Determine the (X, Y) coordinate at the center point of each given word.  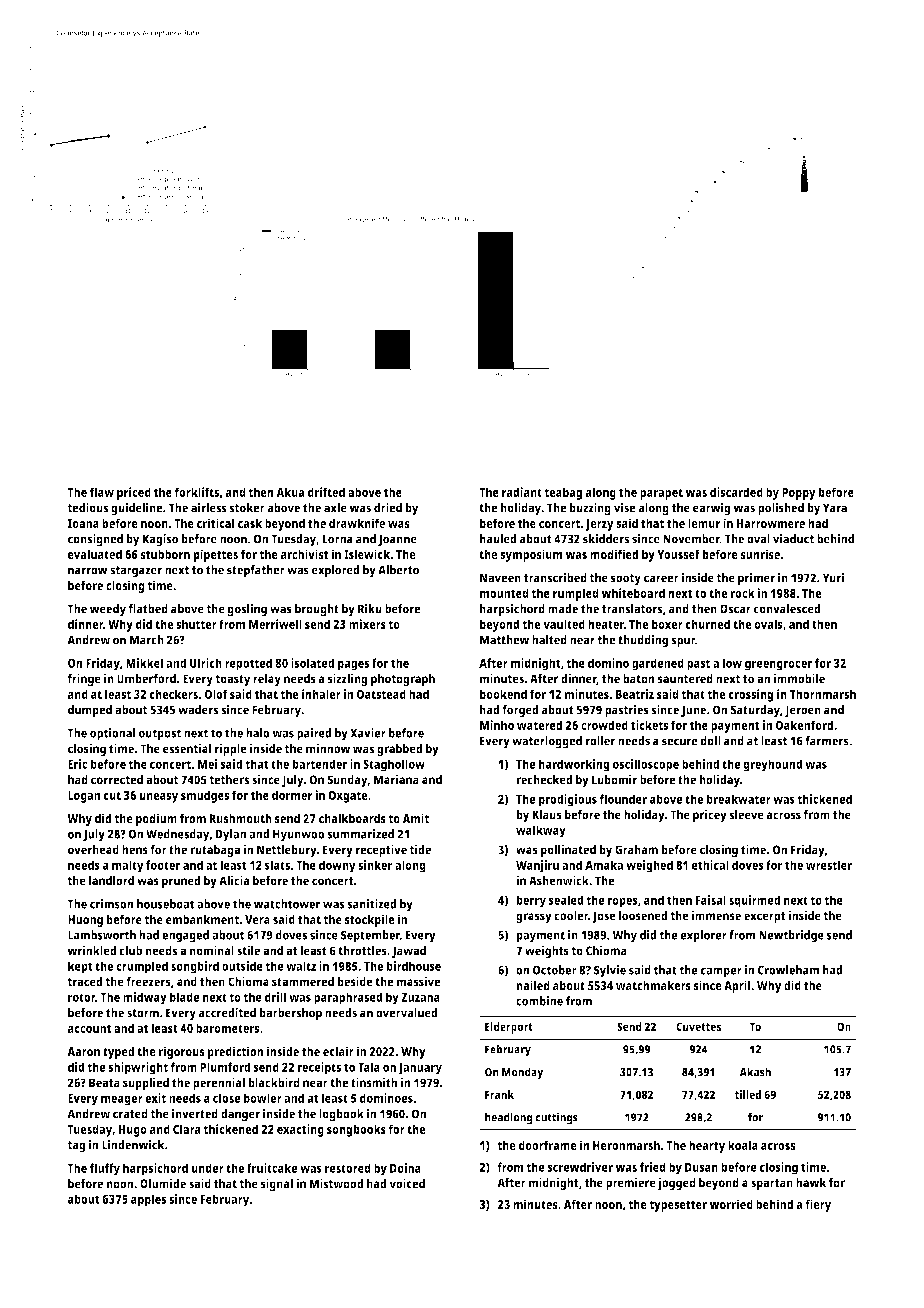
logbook (341, 1115)
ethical (710, 865)
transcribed (555, 577)
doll (711, 741)
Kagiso (160, 540)
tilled (748, 1094)
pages (354, 665)
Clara (187, 1129)
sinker (375, 865)
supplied (146, 1083)
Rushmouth (240, 818)
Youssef (678, 554)
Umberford (146, 678)
